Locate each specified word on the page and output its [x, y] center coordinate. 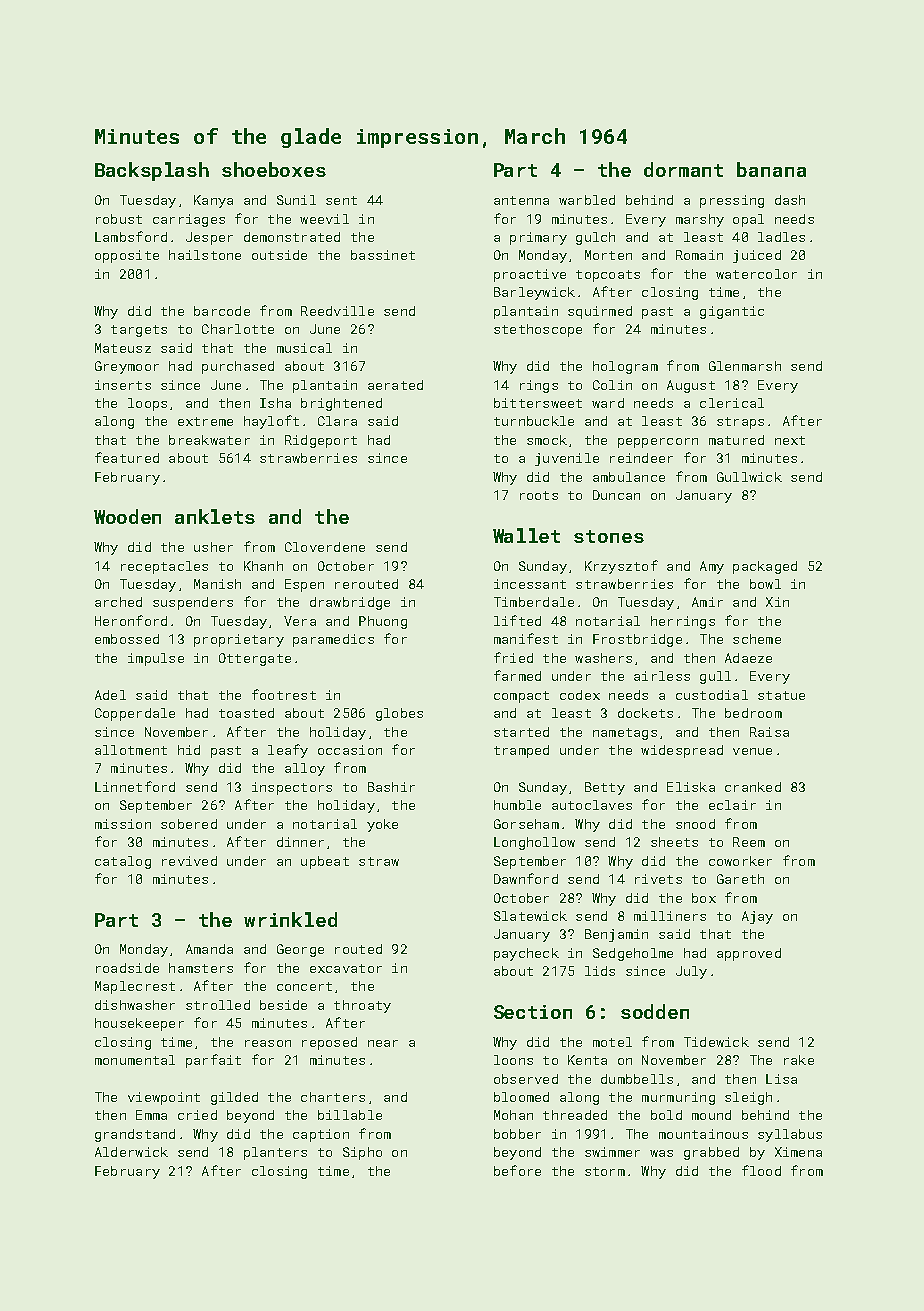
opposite [127, 256]
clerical [732, 403]
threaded [575, 1115]
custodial [712, 695]
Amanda [209, 949]
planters [275, 1153]
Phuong [383, 622]
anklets [215, 516]
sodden [655, 1011]
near [383, 1043]
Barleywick [534, 293]
